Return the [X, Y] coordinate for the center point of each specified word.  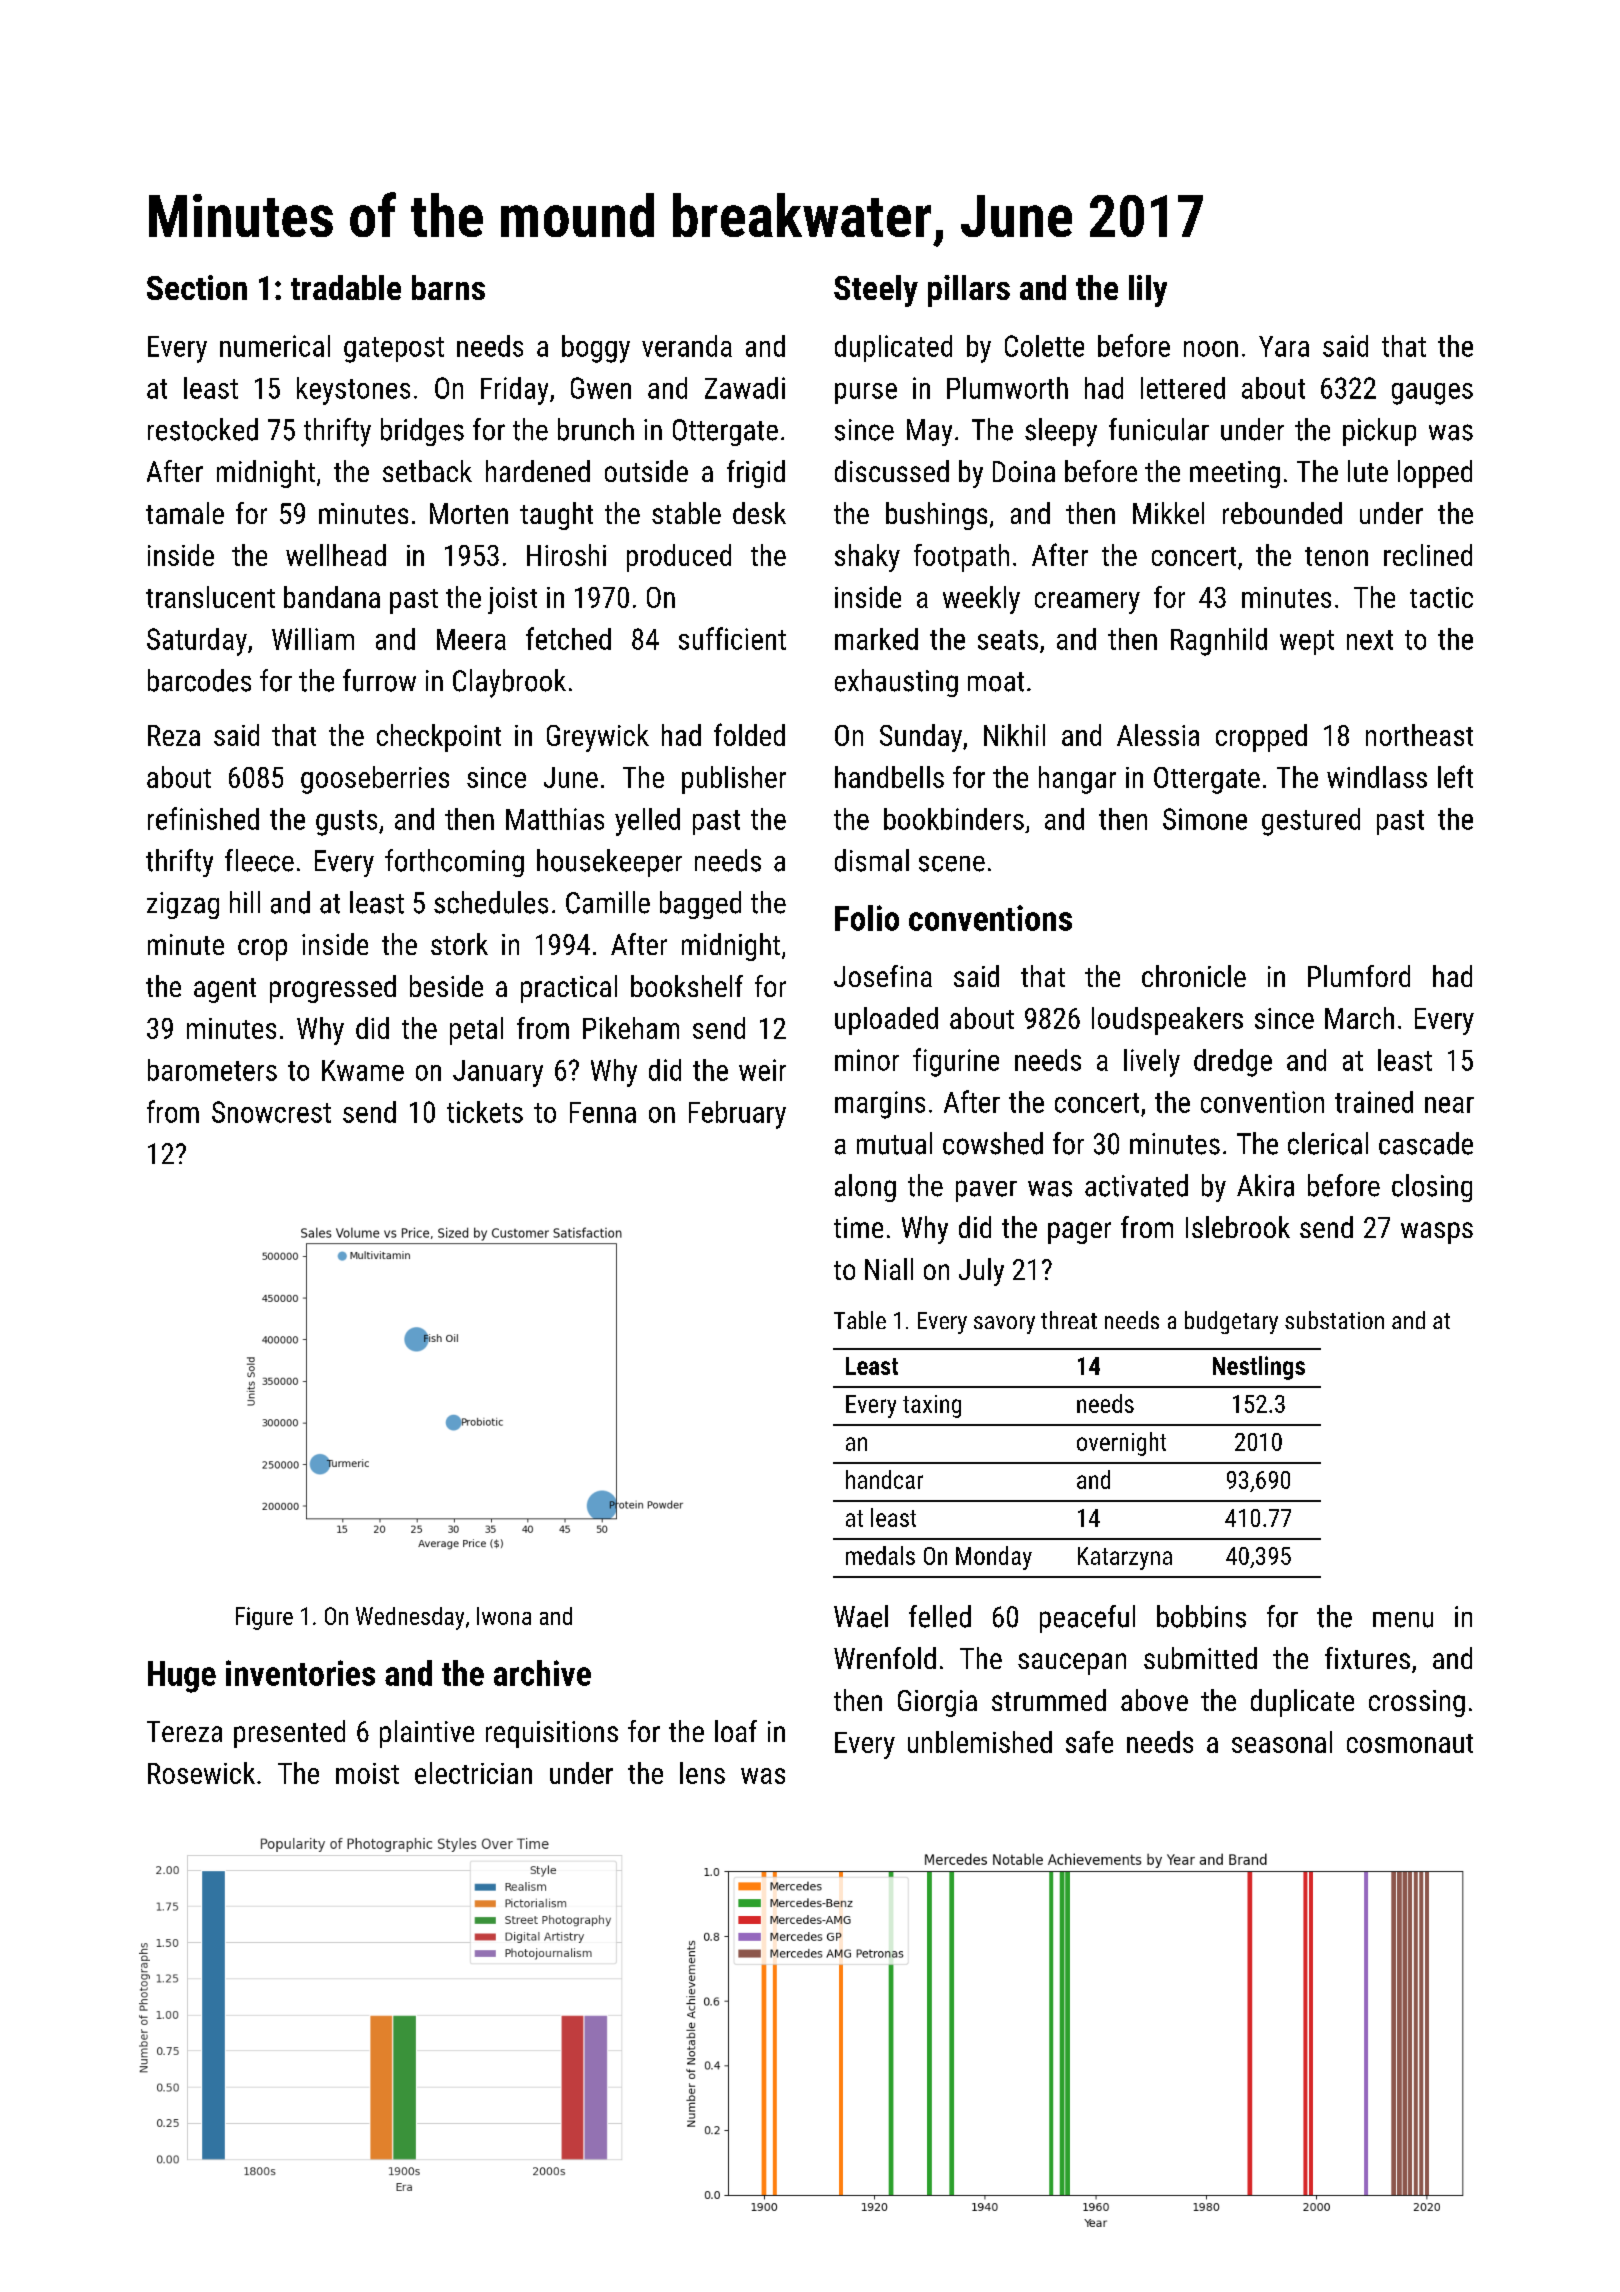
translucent [210, 597]
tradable [346, 287]
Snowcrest [271, 1112]
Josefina [883, 976]
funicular [1159, 429]
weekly [981, 600]
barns [448, 287]
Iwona [504, 1616]
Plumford [1359, 976]
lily [1148, 291]
